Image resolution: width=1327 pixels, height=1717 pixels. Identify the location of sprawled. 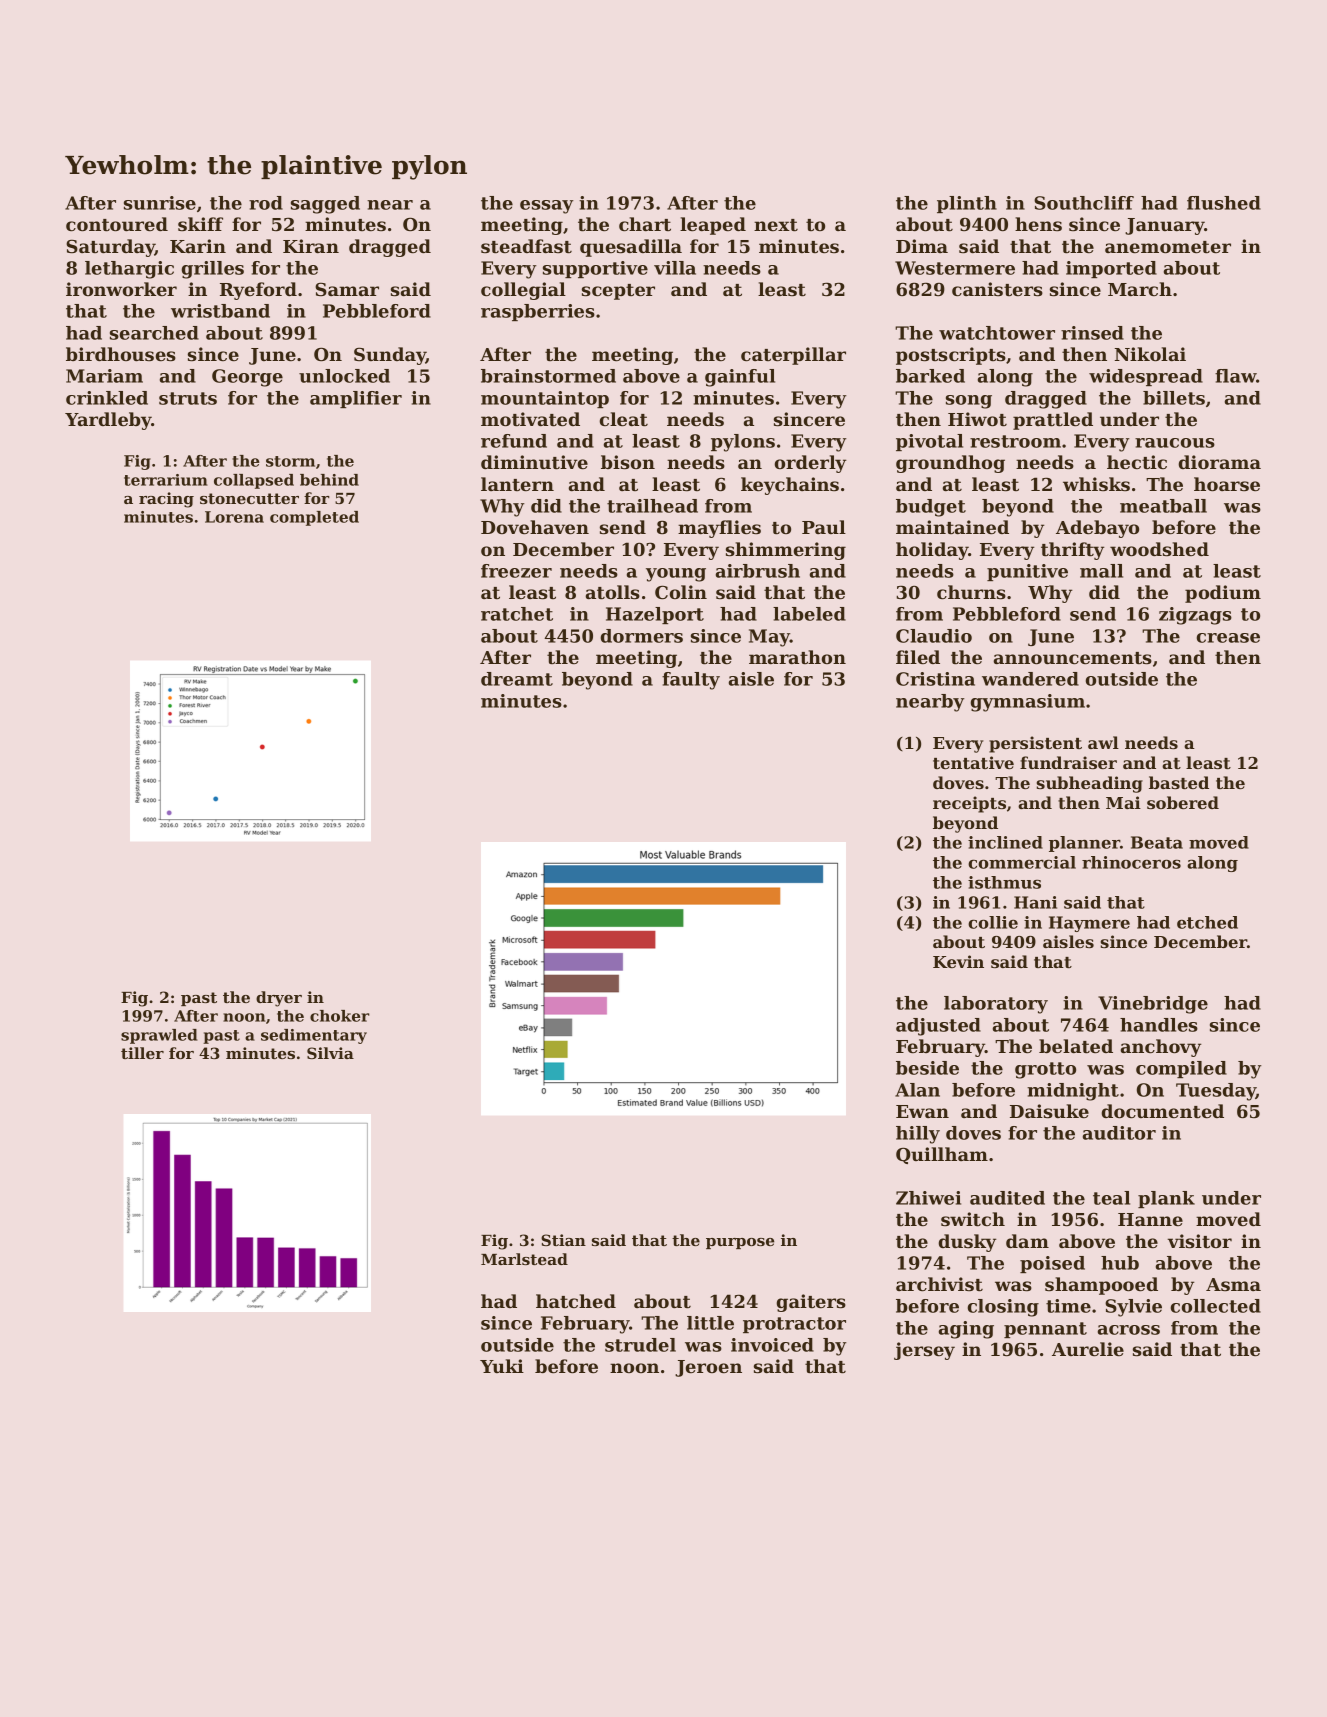
(159, 1036).
